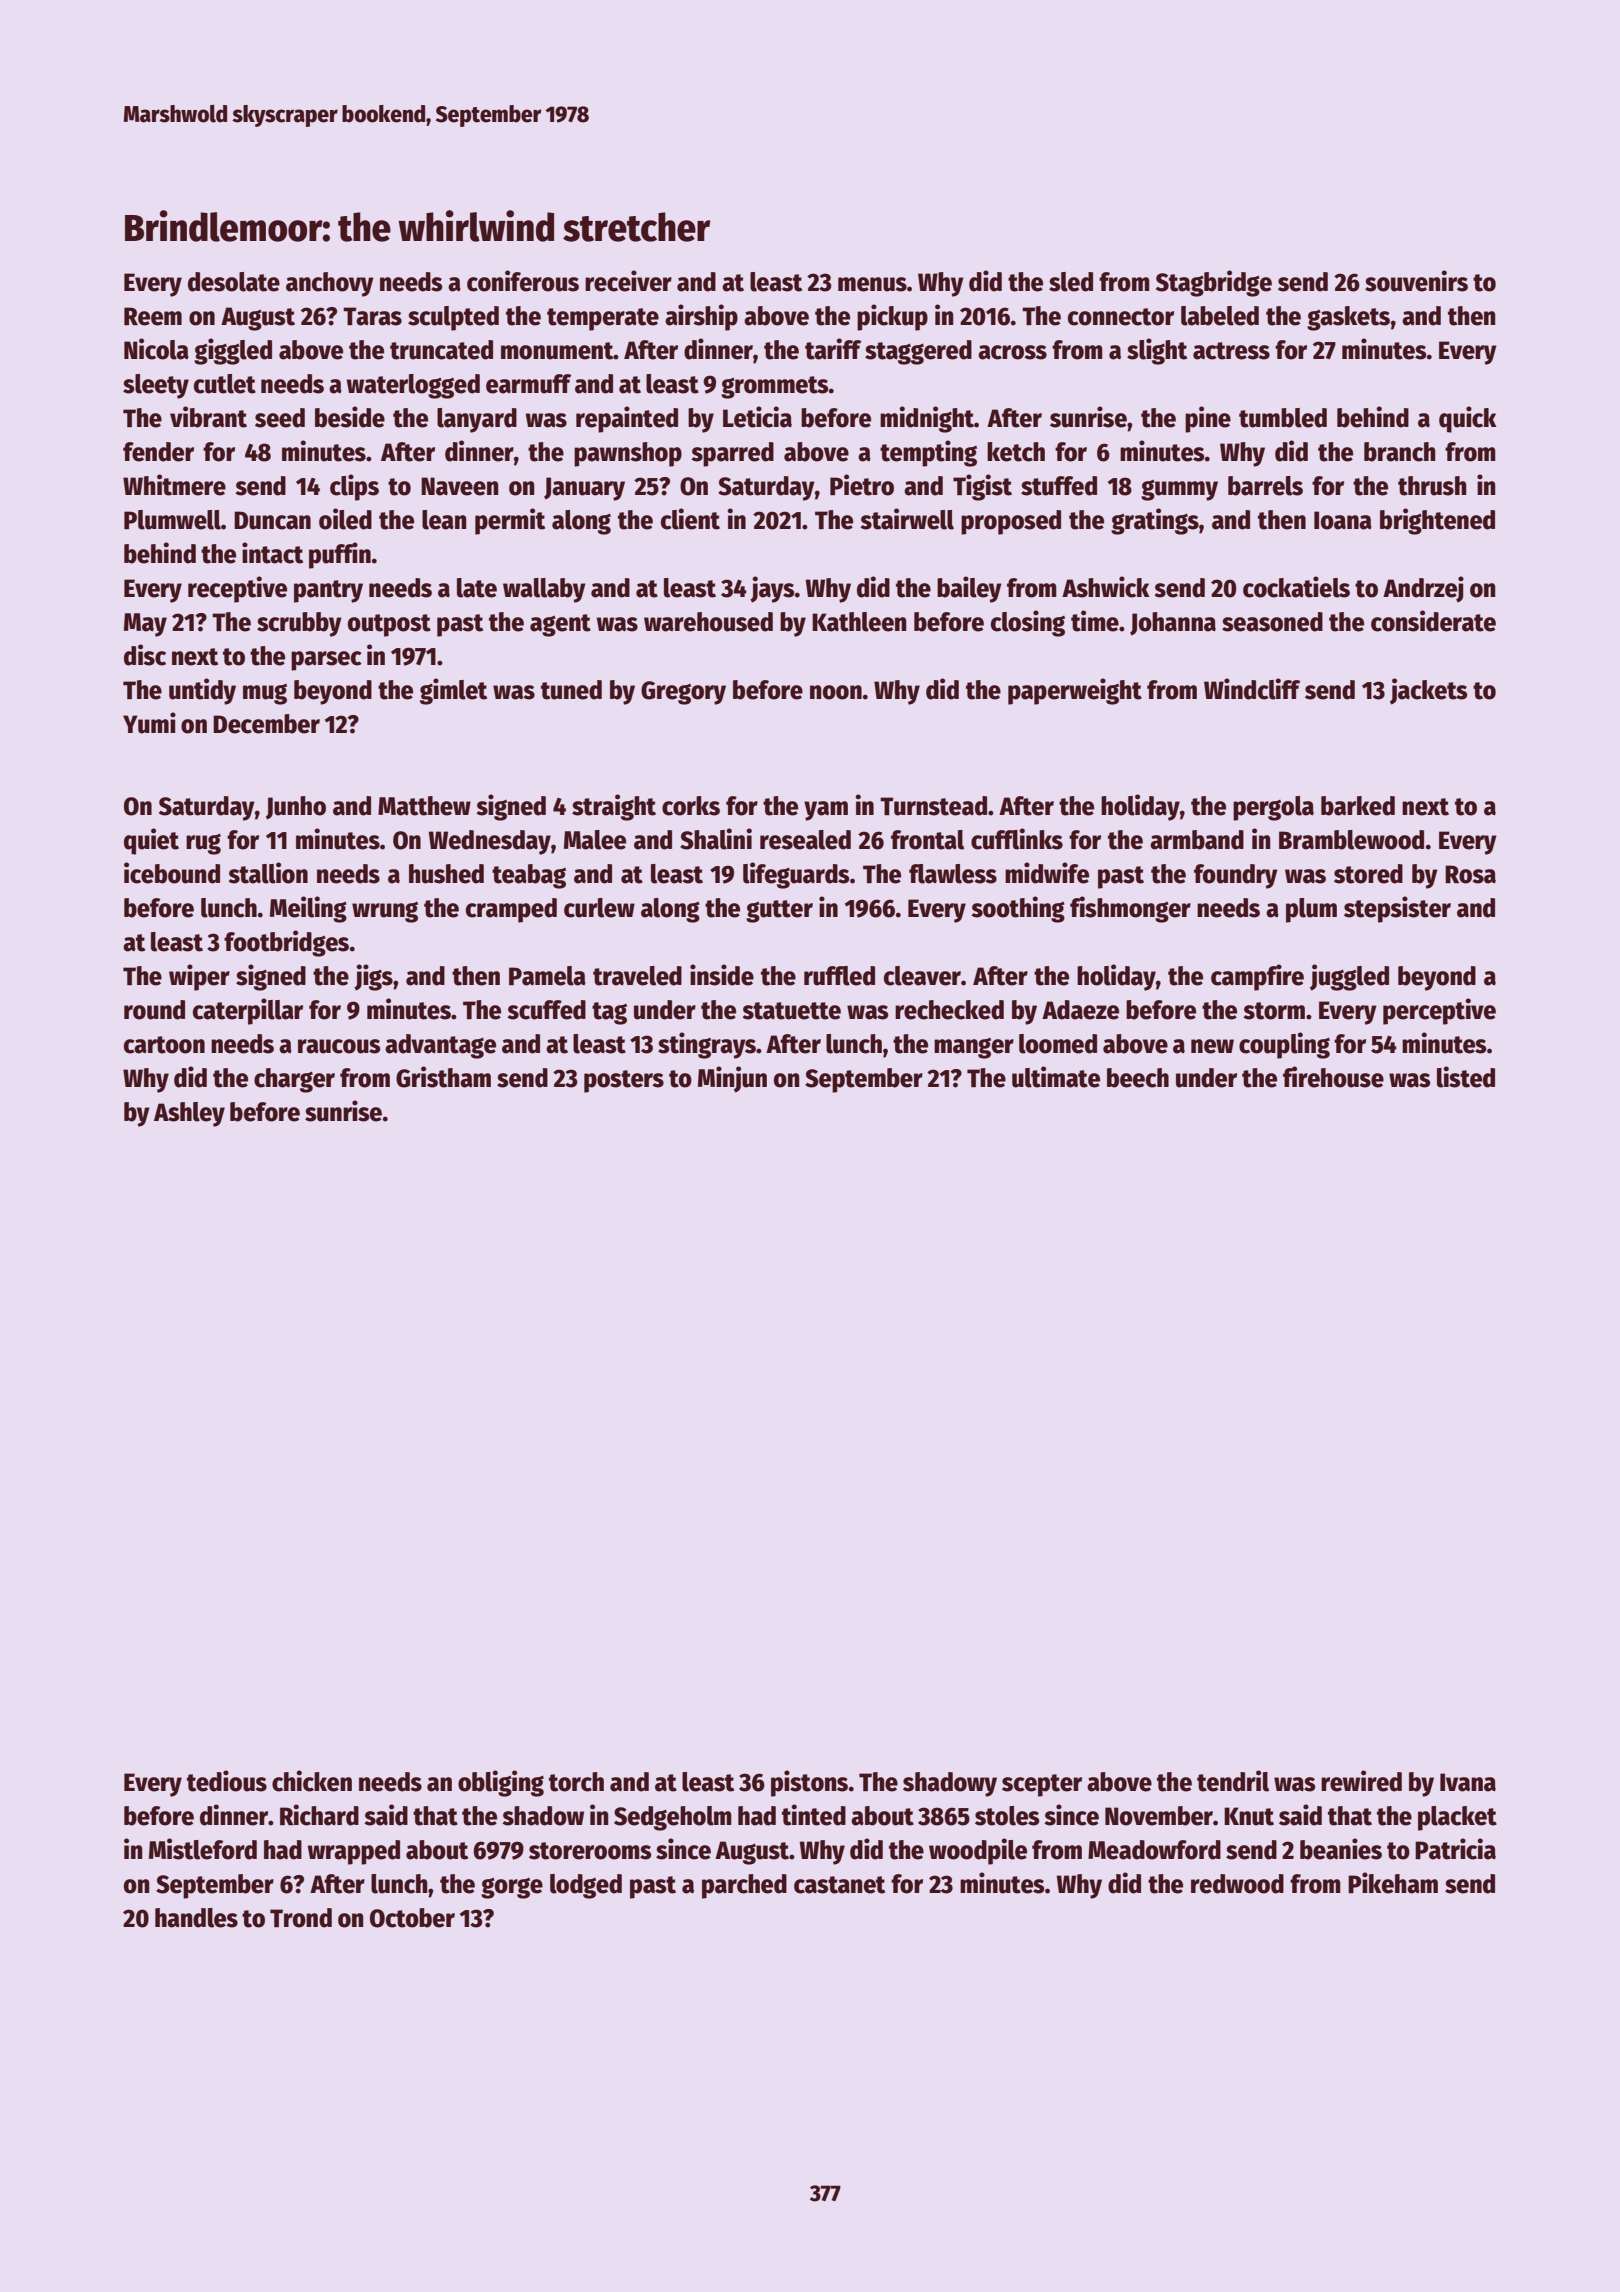 This image has height=2292, width=1620. I want to click on coupling, so click(1284, 1045).
